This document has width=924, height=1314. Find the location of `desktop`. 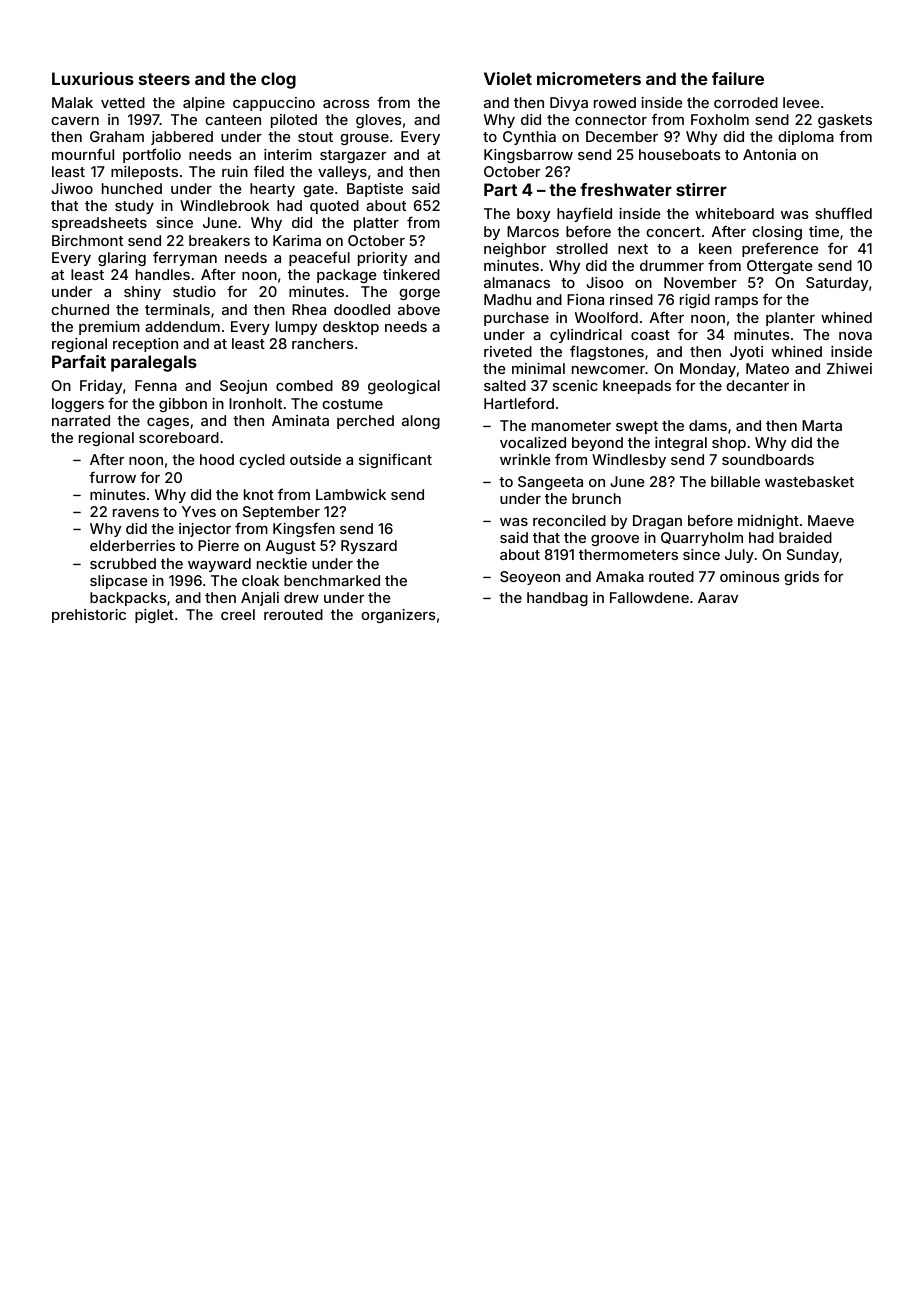

desktop is located at coordinates (351, 328).
